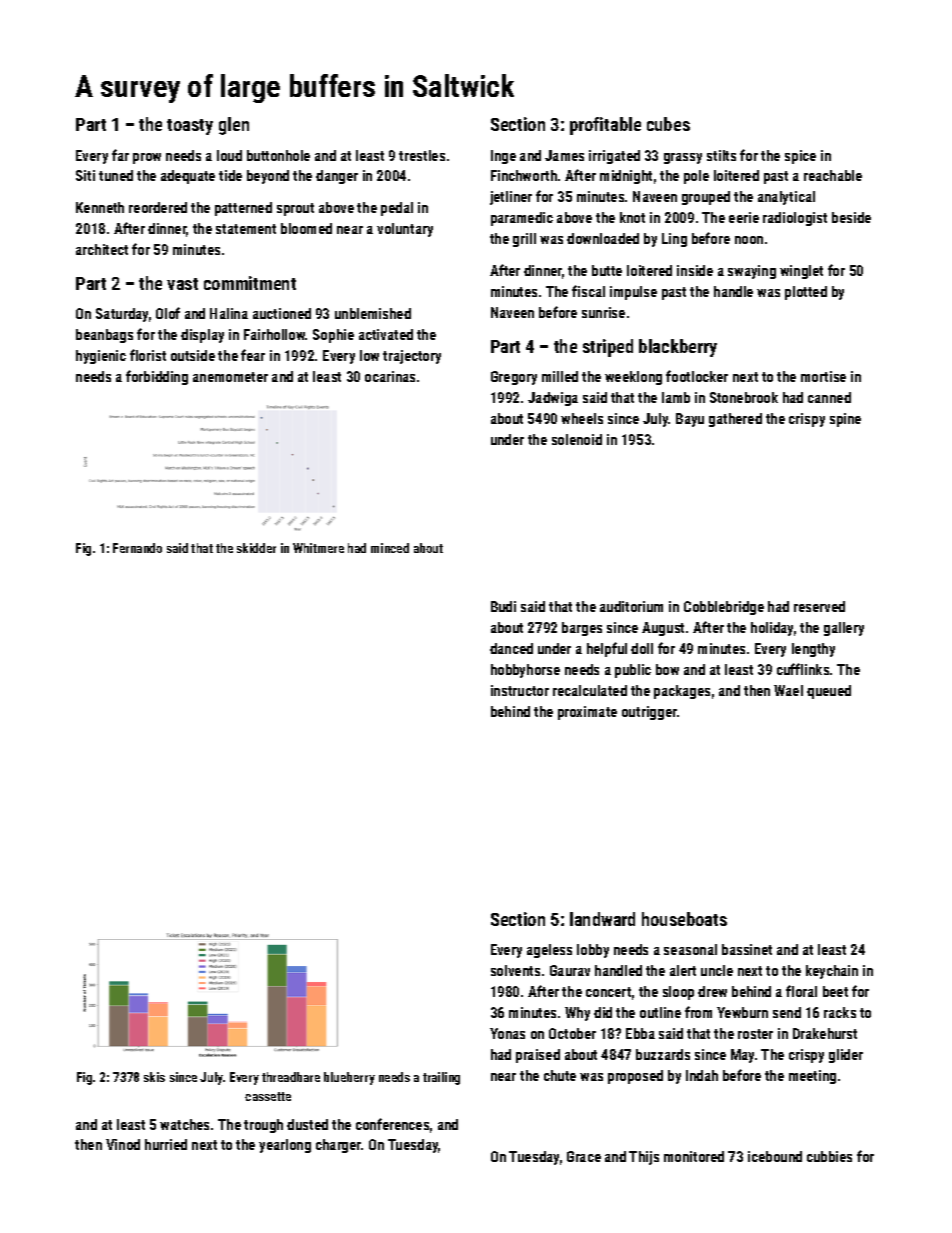  I want to click on Fernando, so click(137, 548).
